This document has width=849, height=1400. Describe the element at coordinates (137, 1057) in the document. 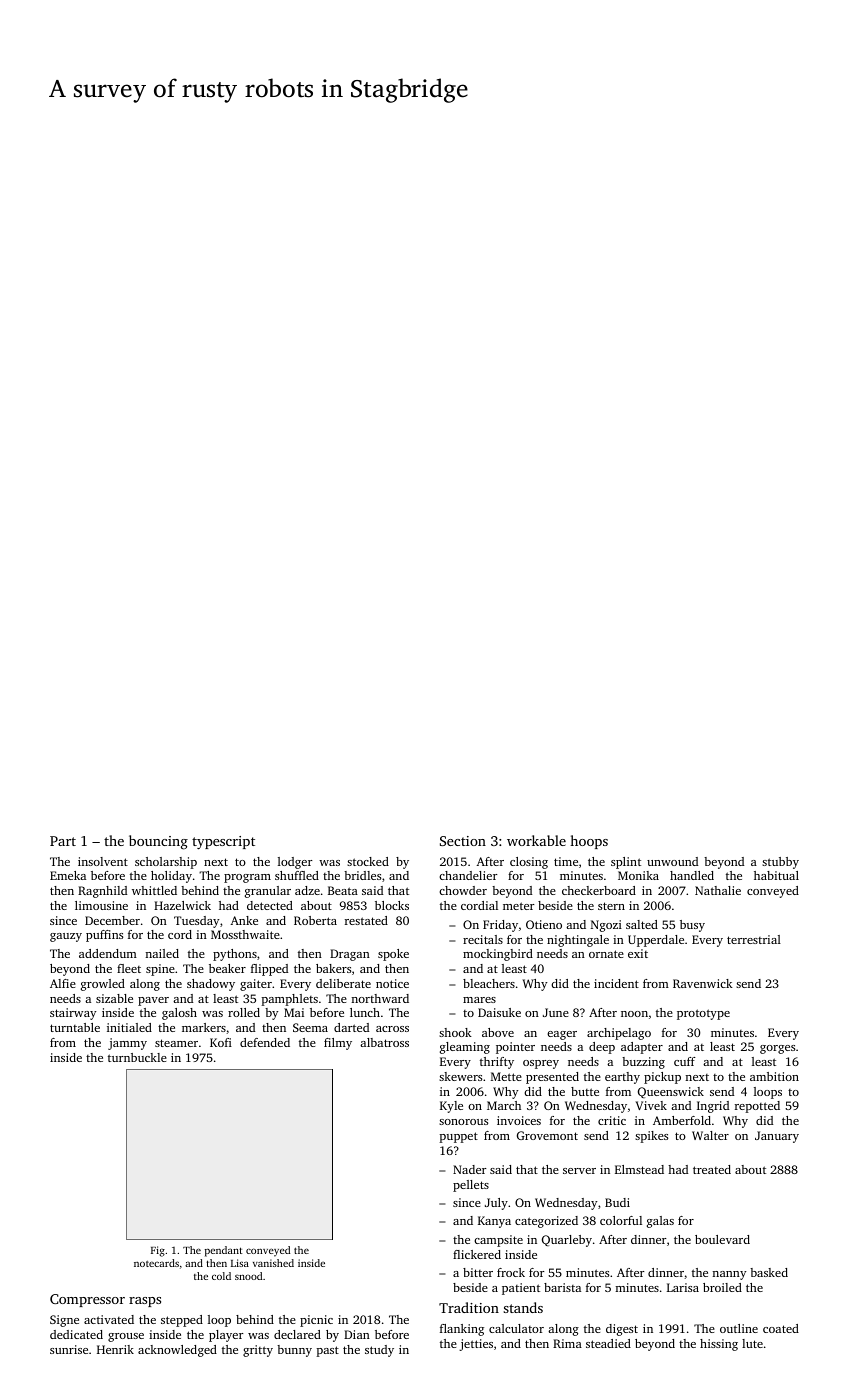

I see `turnbuckle` at that location.
